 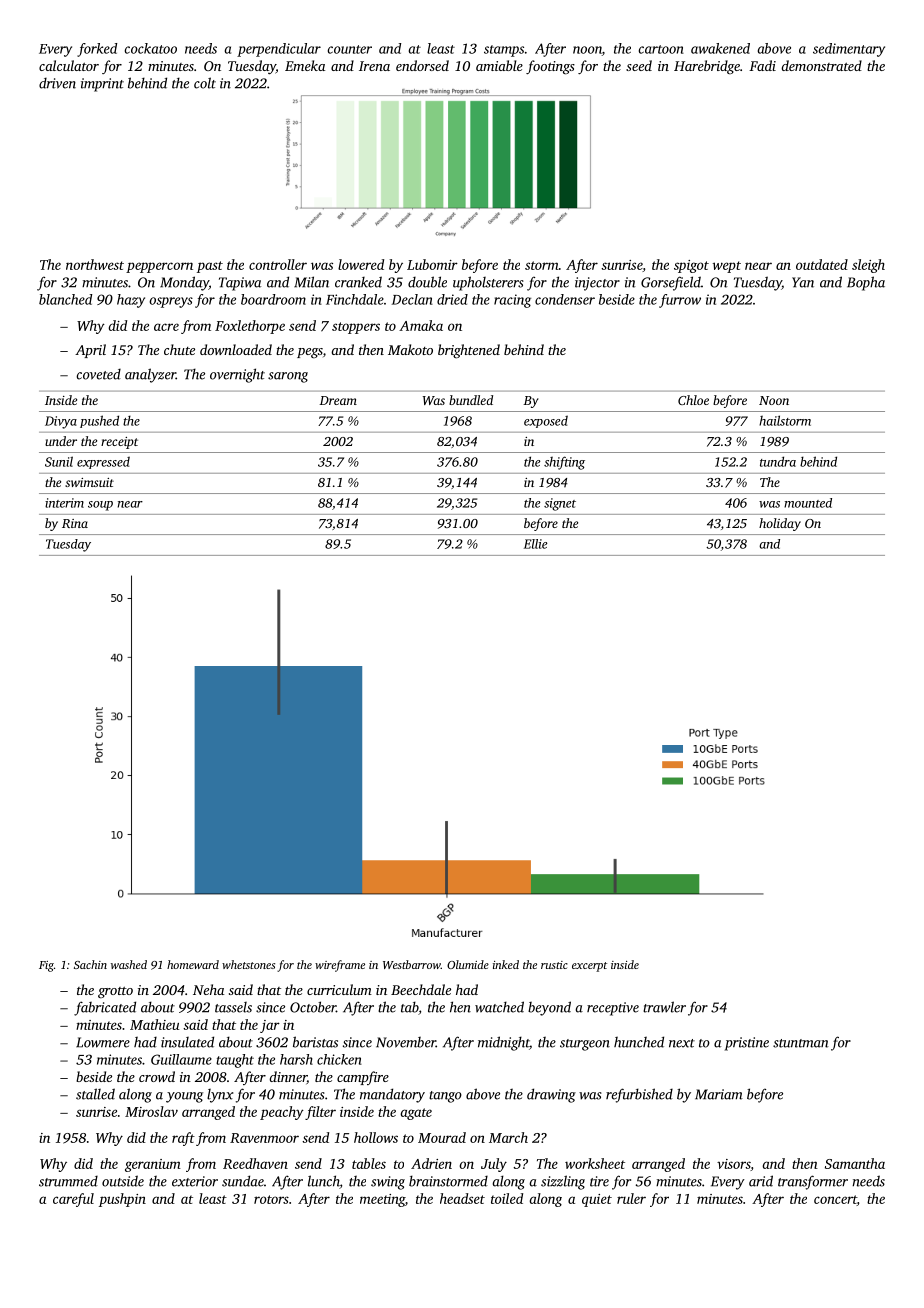 I want to click on trawler, so click(x=664, y=1007).
